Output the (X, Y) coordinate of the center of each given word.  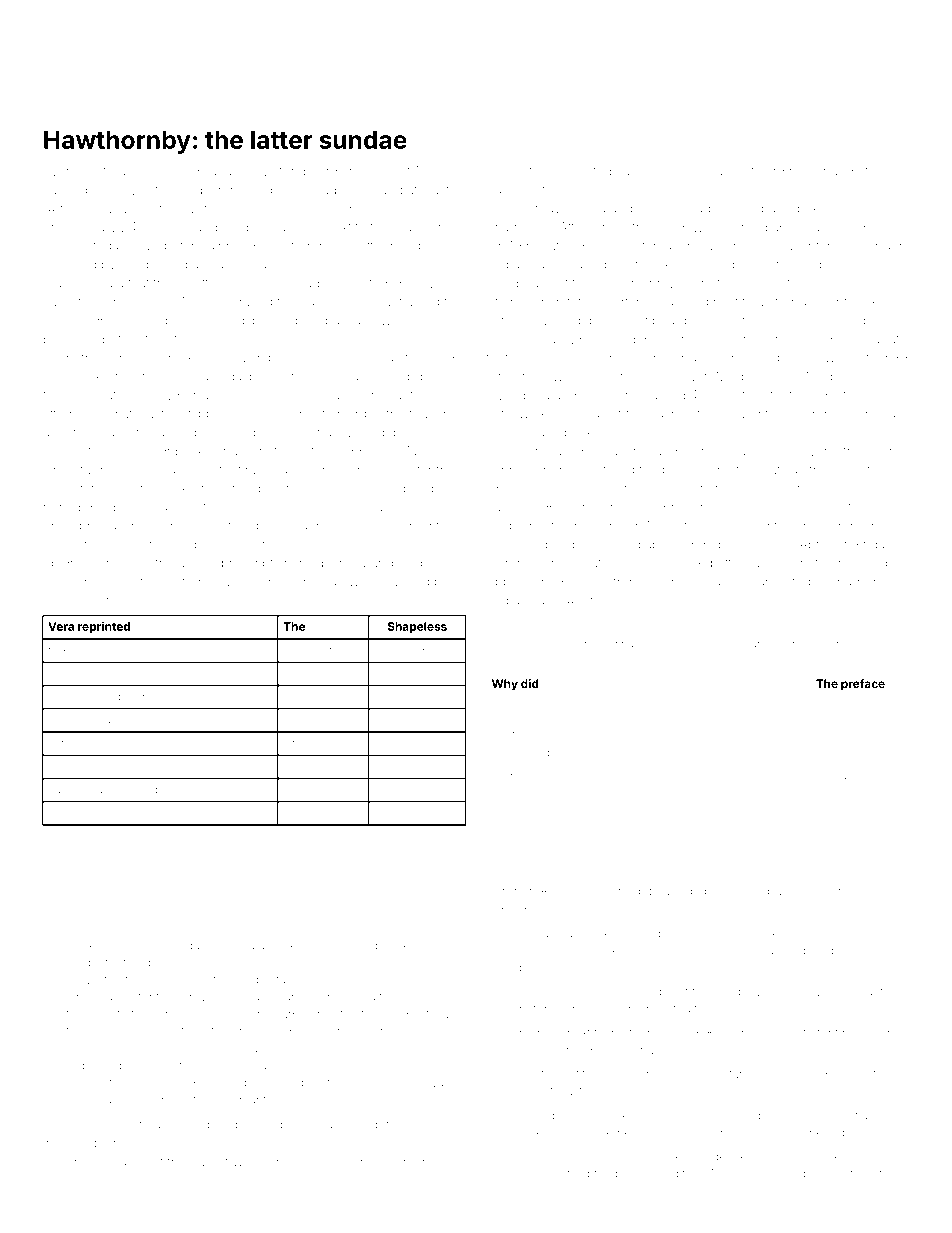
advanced (865, 414)
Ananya (233, 947)
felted (595, 170)
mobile (400, 979)
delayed (668, 892)
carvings (68, 191)
